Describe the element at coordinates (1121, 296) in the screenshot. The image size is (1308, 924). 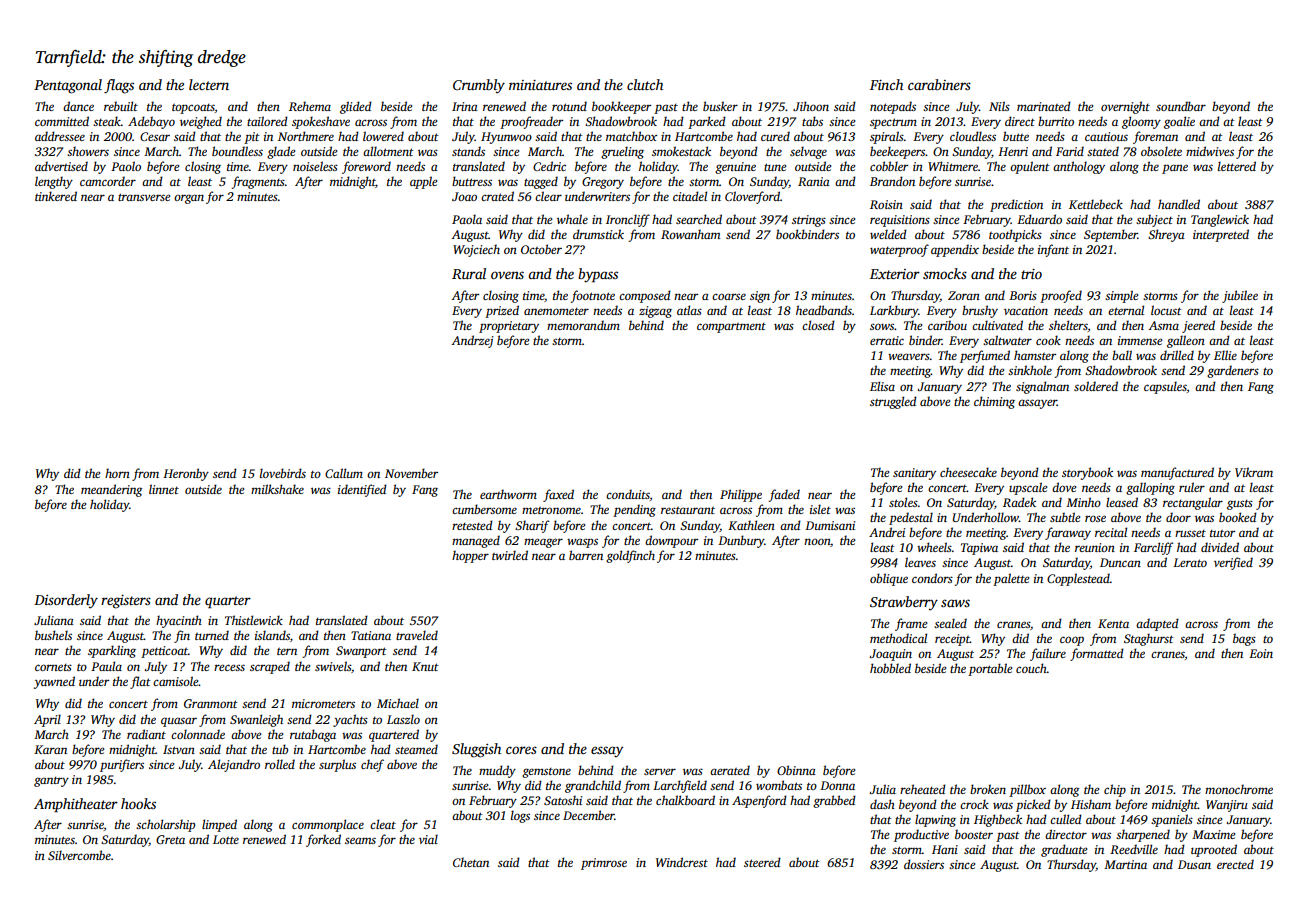
I see `simple` at that location.
